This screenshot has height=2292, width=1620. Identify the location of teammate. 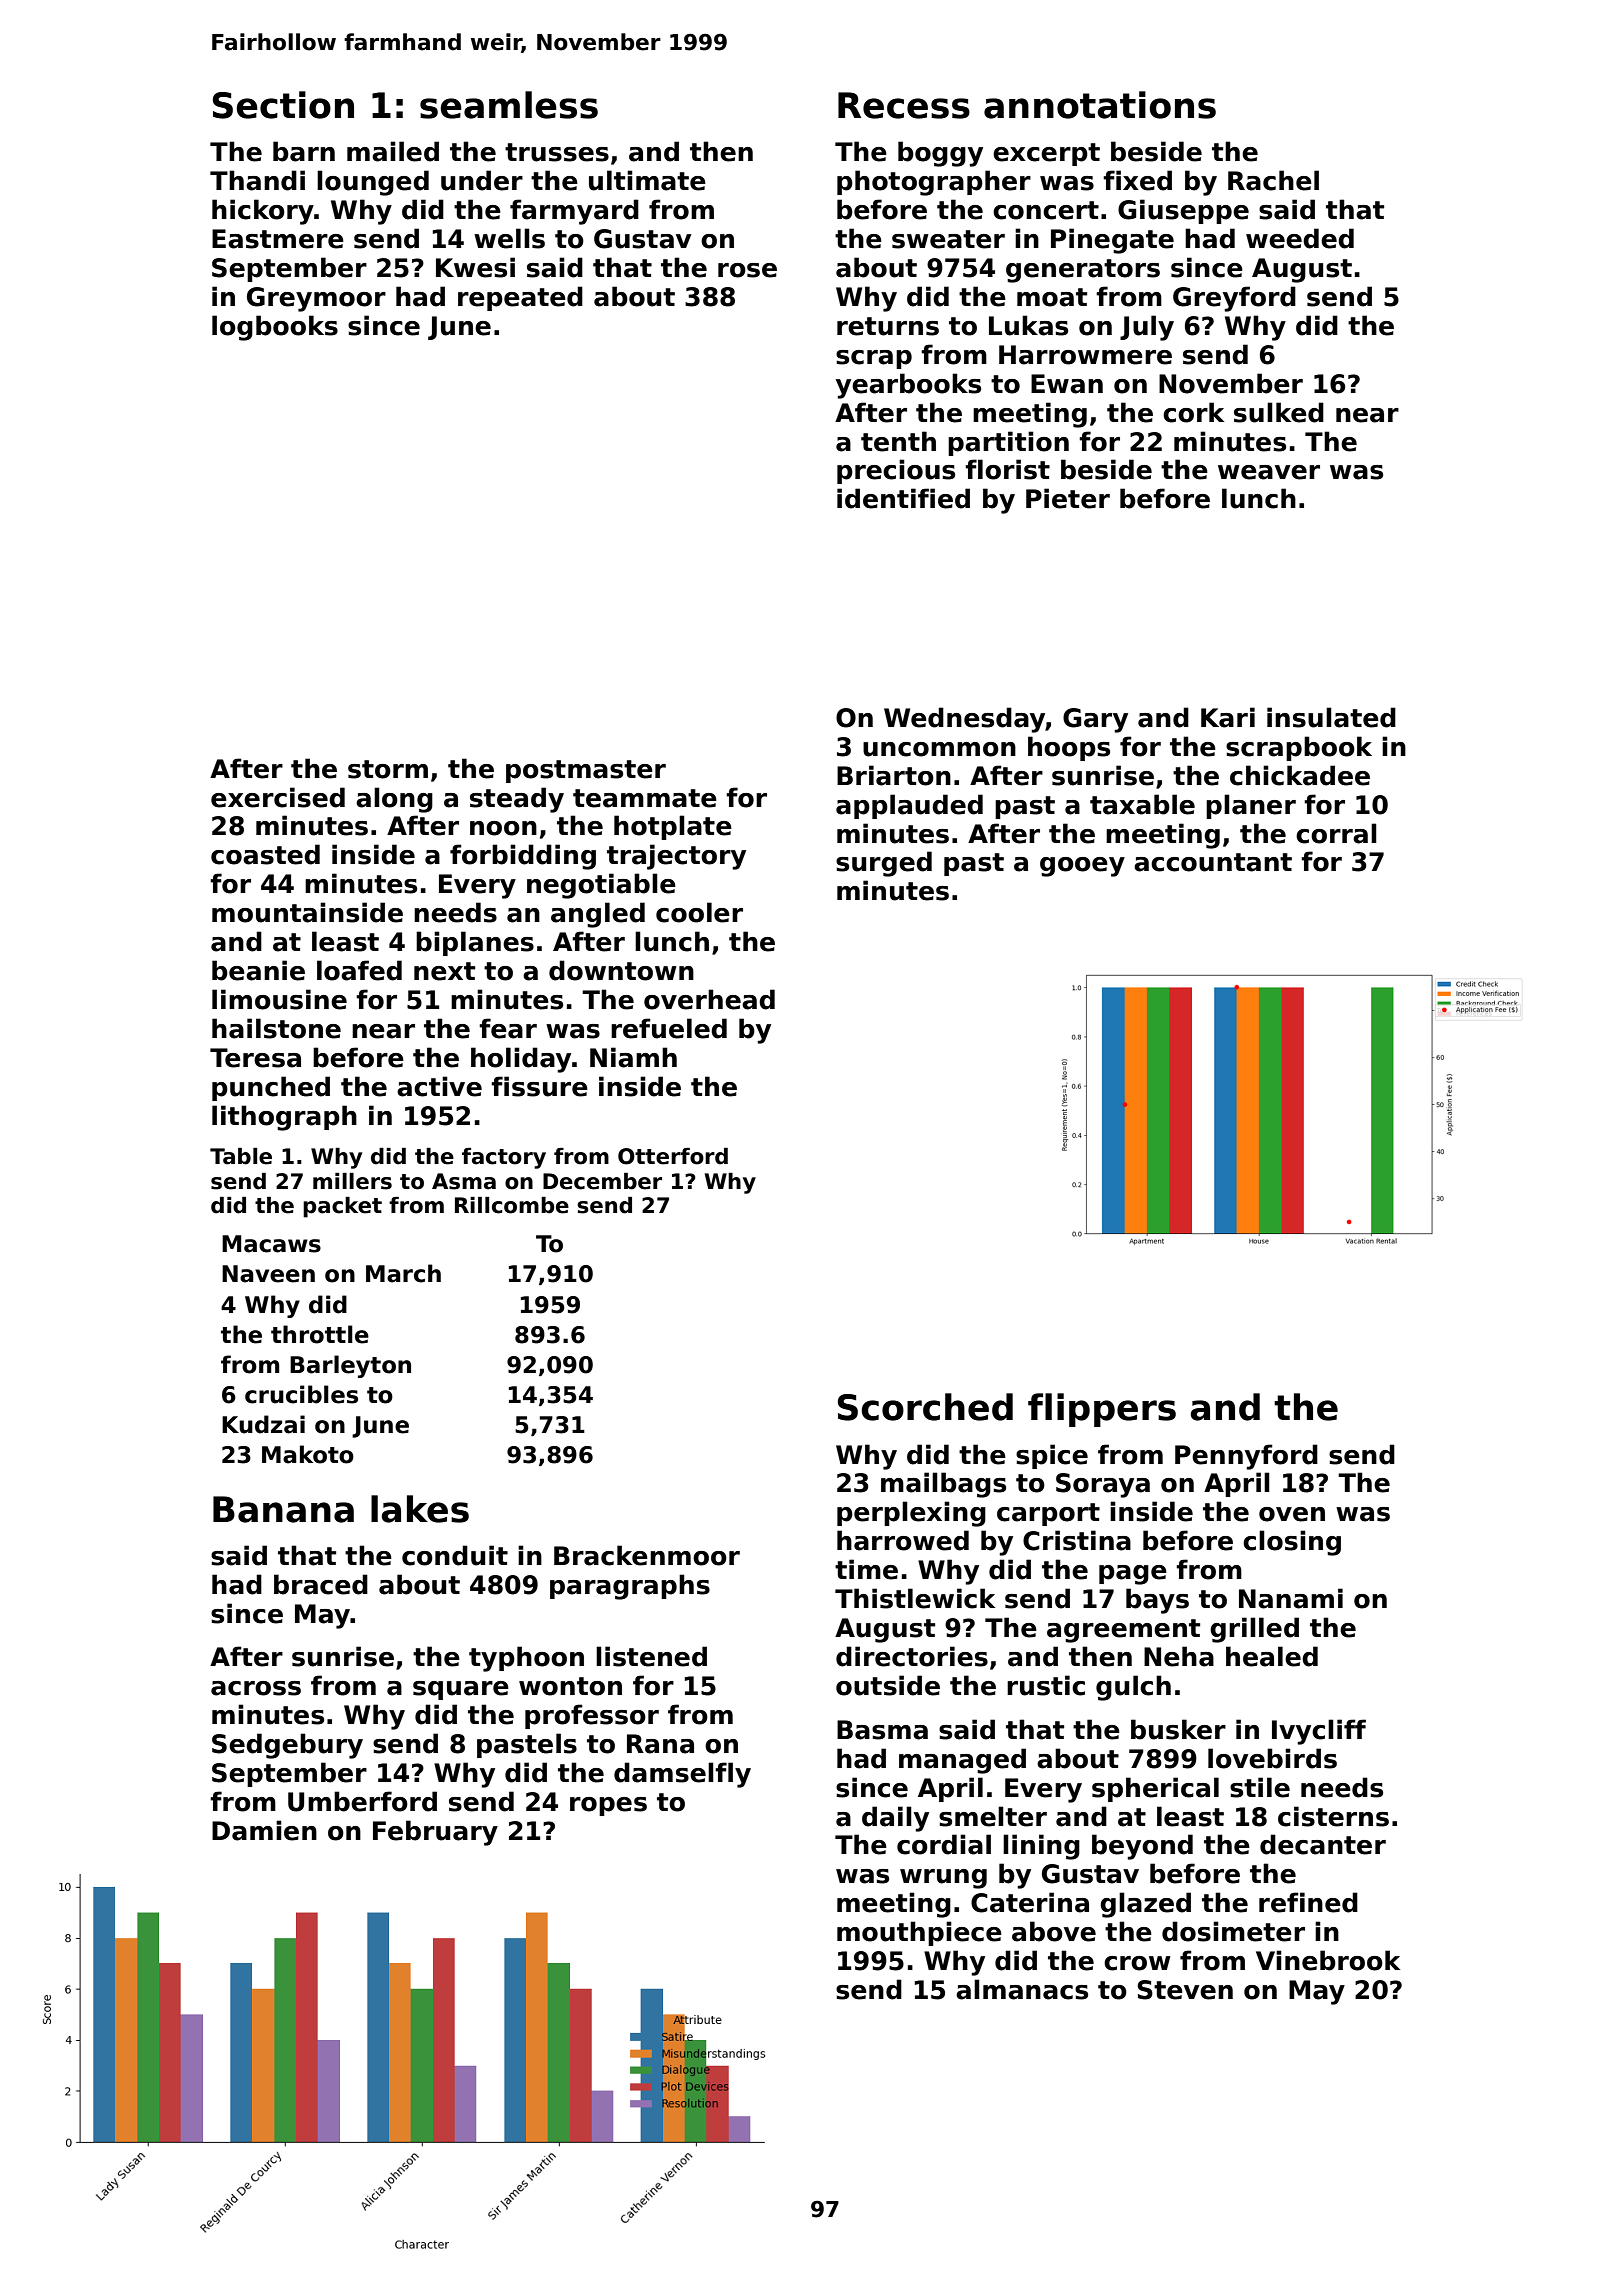
(645, 798).
